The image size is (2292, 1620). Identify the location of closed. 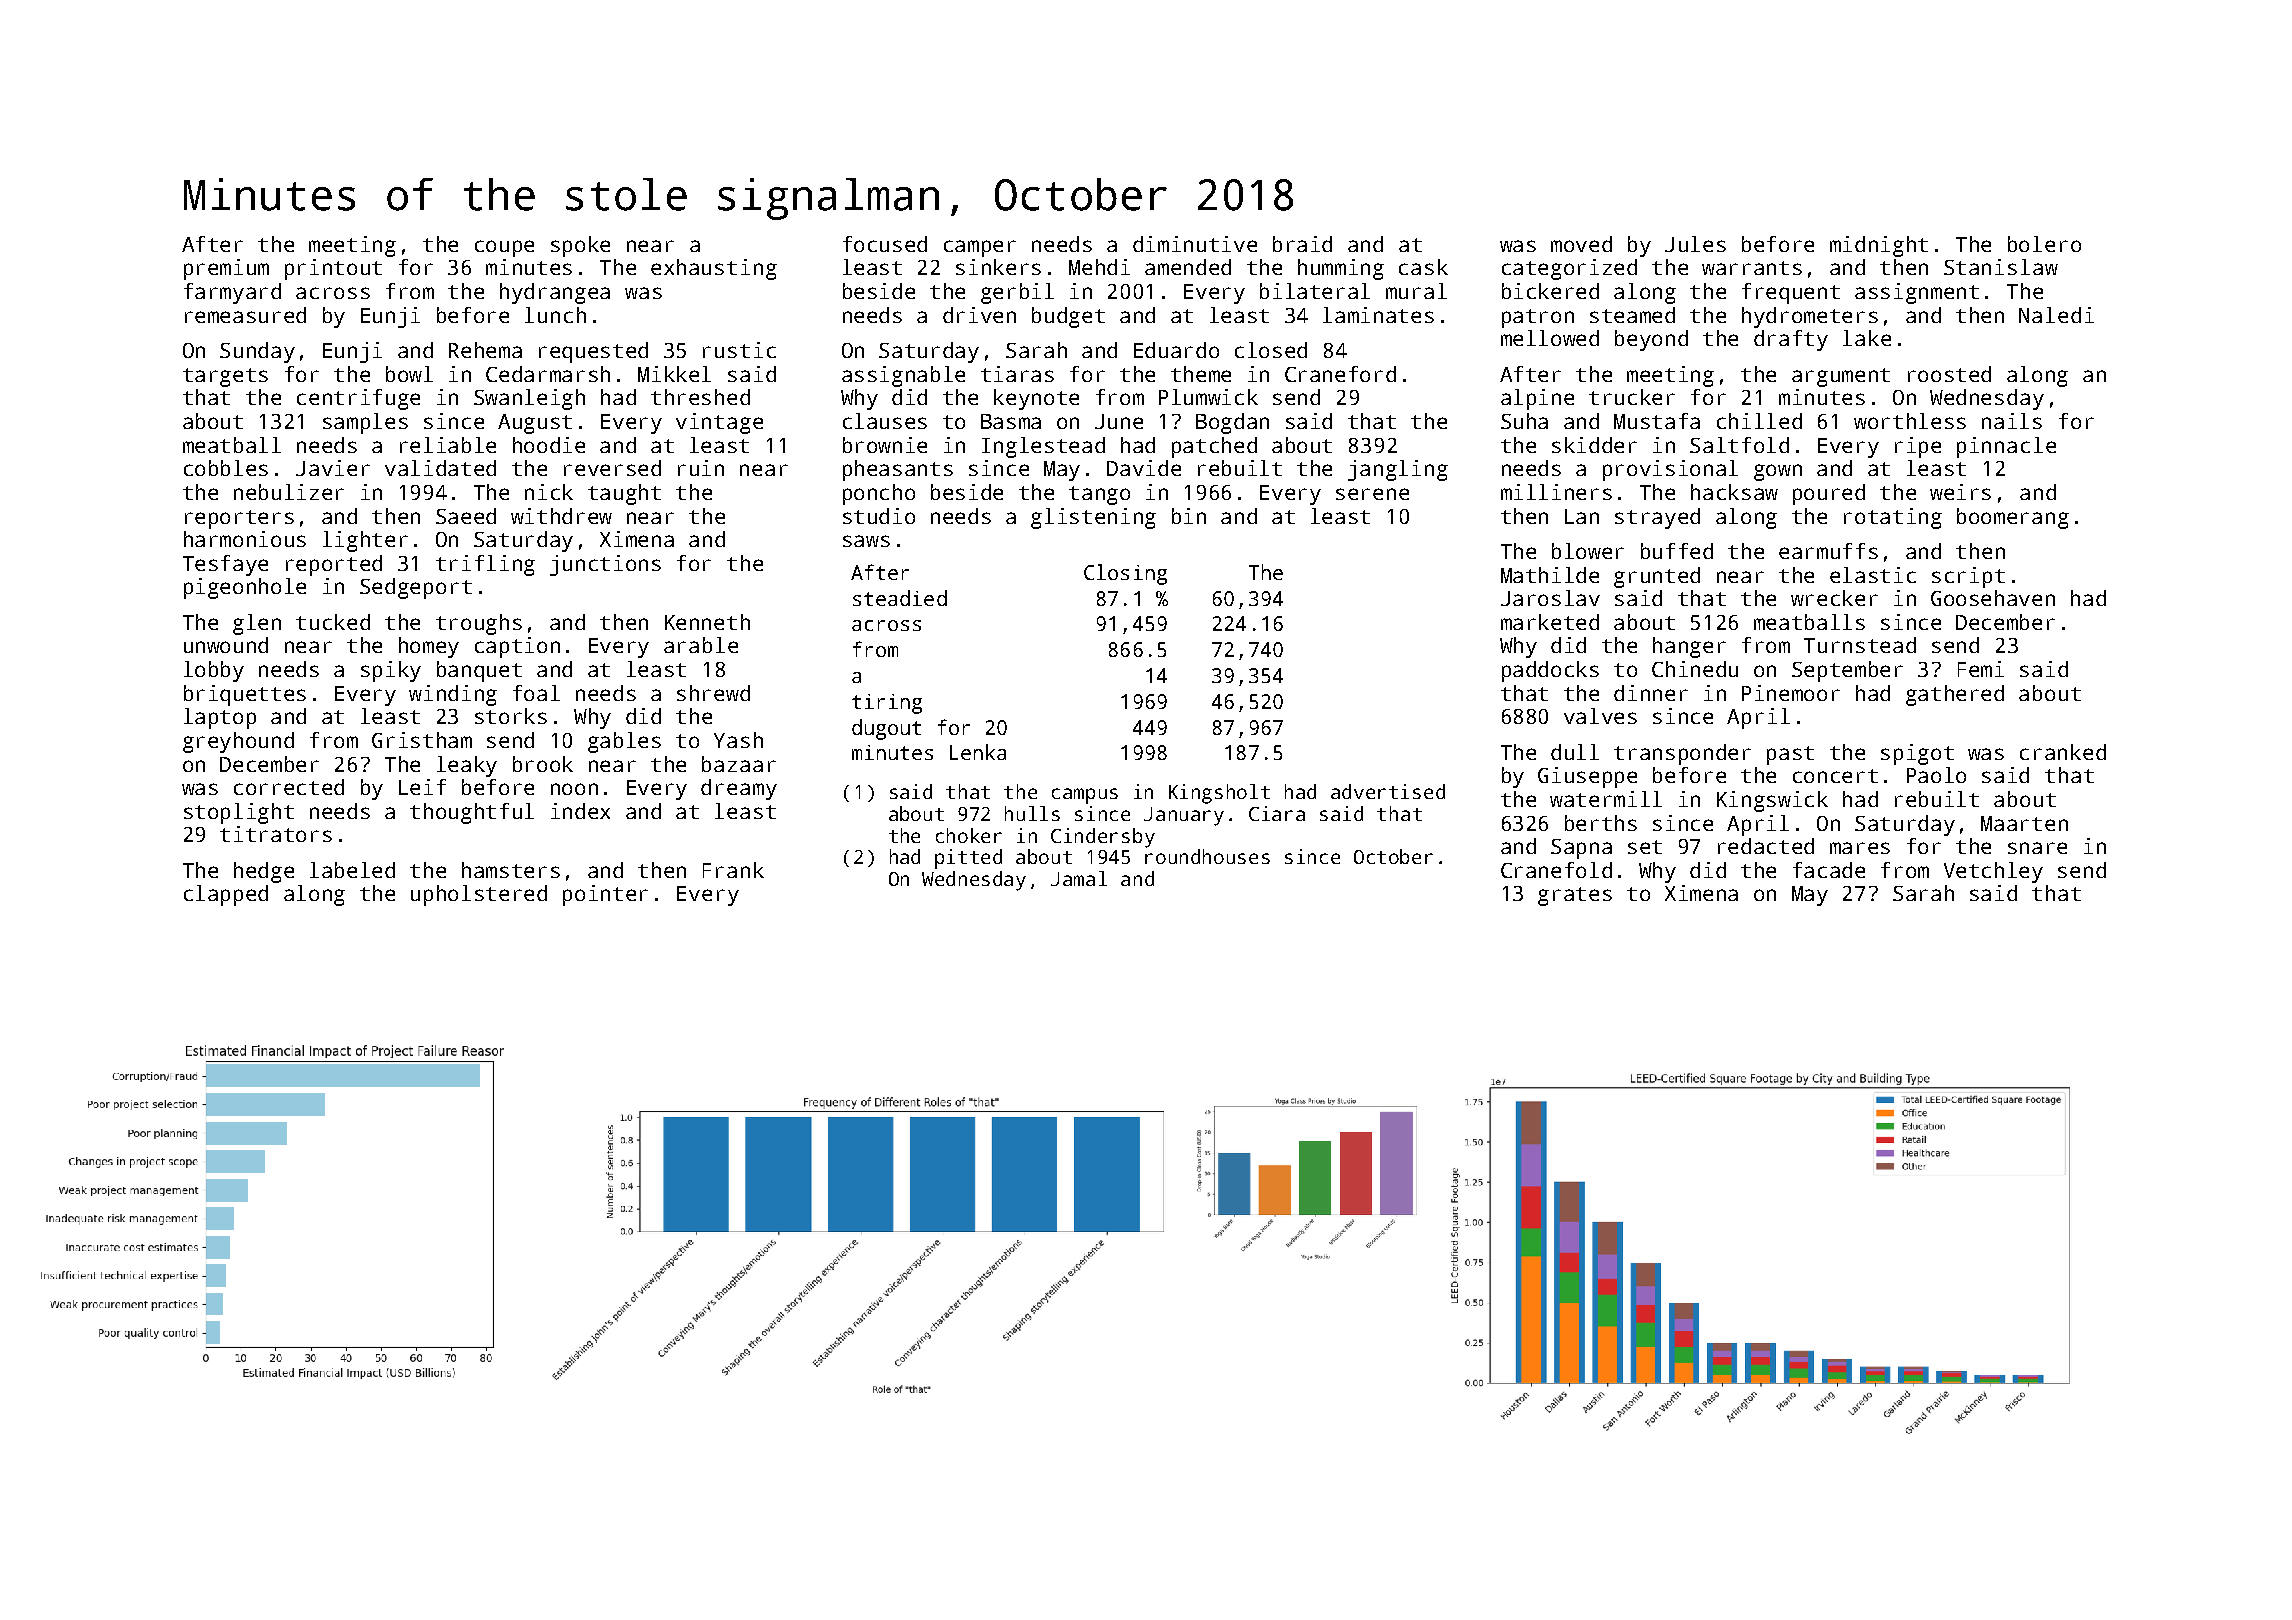
(1271, 350).
